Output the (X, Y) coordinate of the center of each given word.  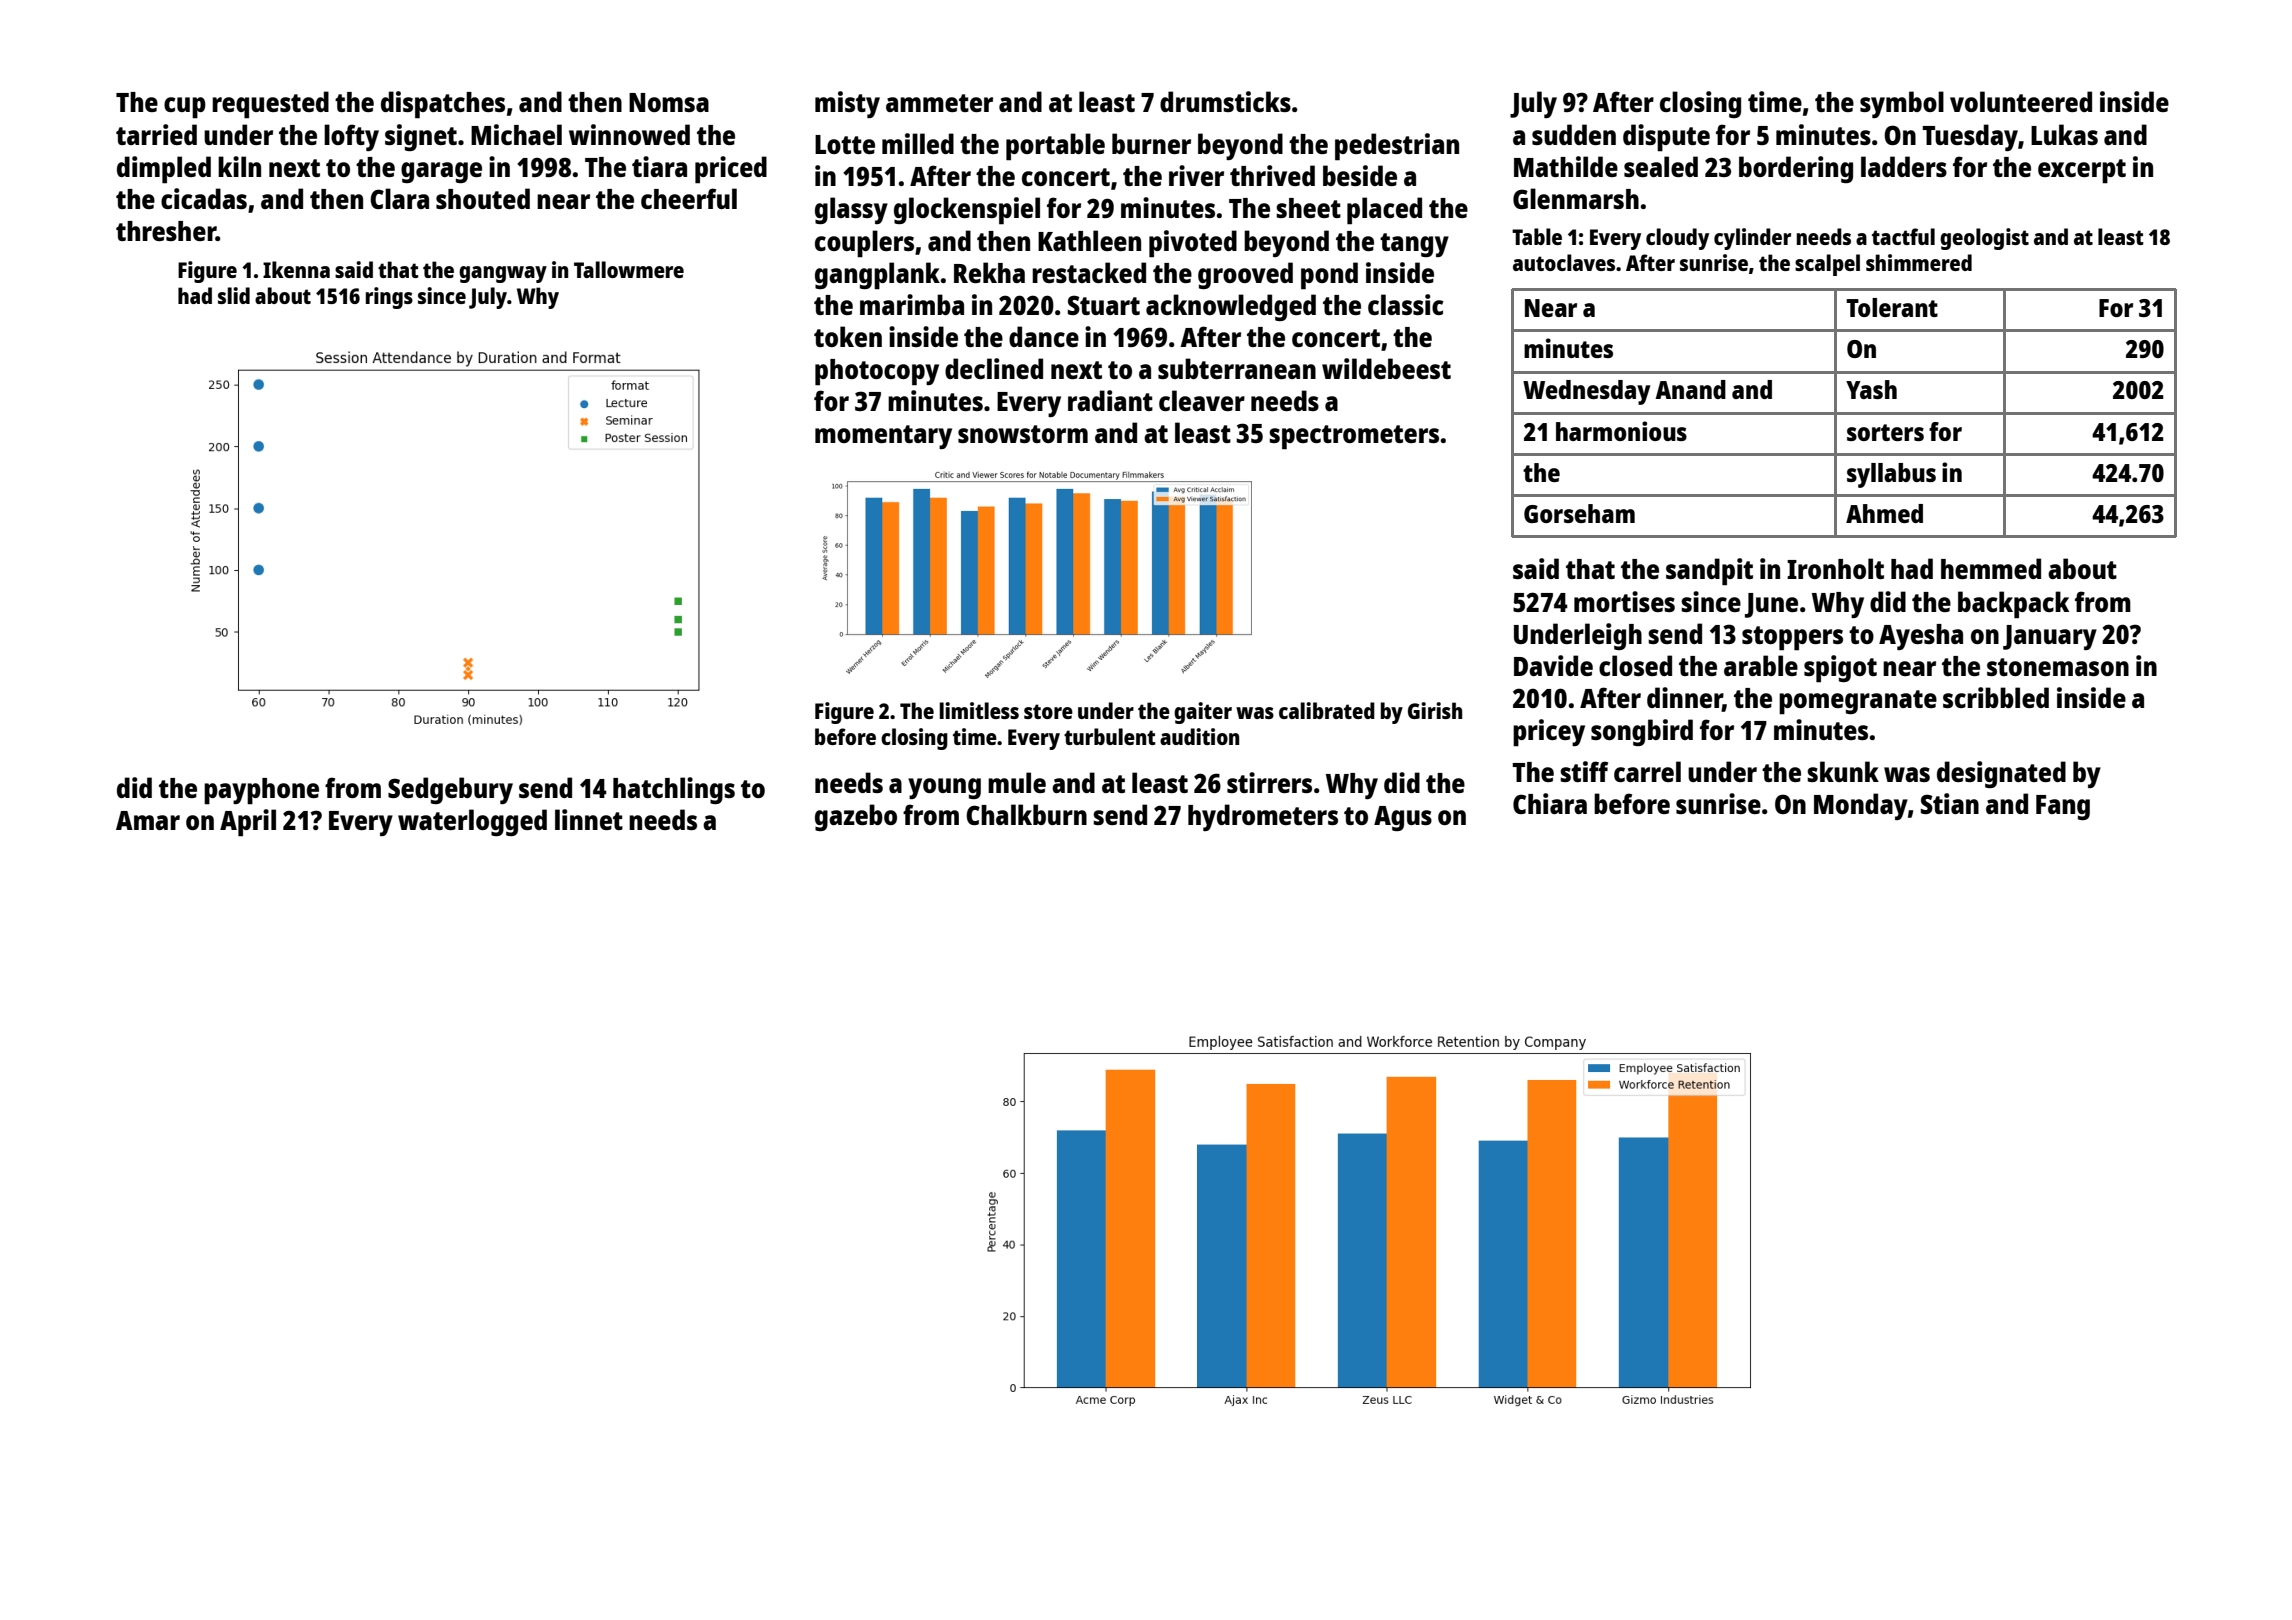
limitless (979, 710)
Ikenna (296, 269)
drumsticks (1225, 101)
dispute (1666, 138)
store (1048, 711)
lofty (351, 137)
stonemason (2058, 667)
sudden (1574, 134)
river (1196, 175)
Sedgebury (450, 790)
